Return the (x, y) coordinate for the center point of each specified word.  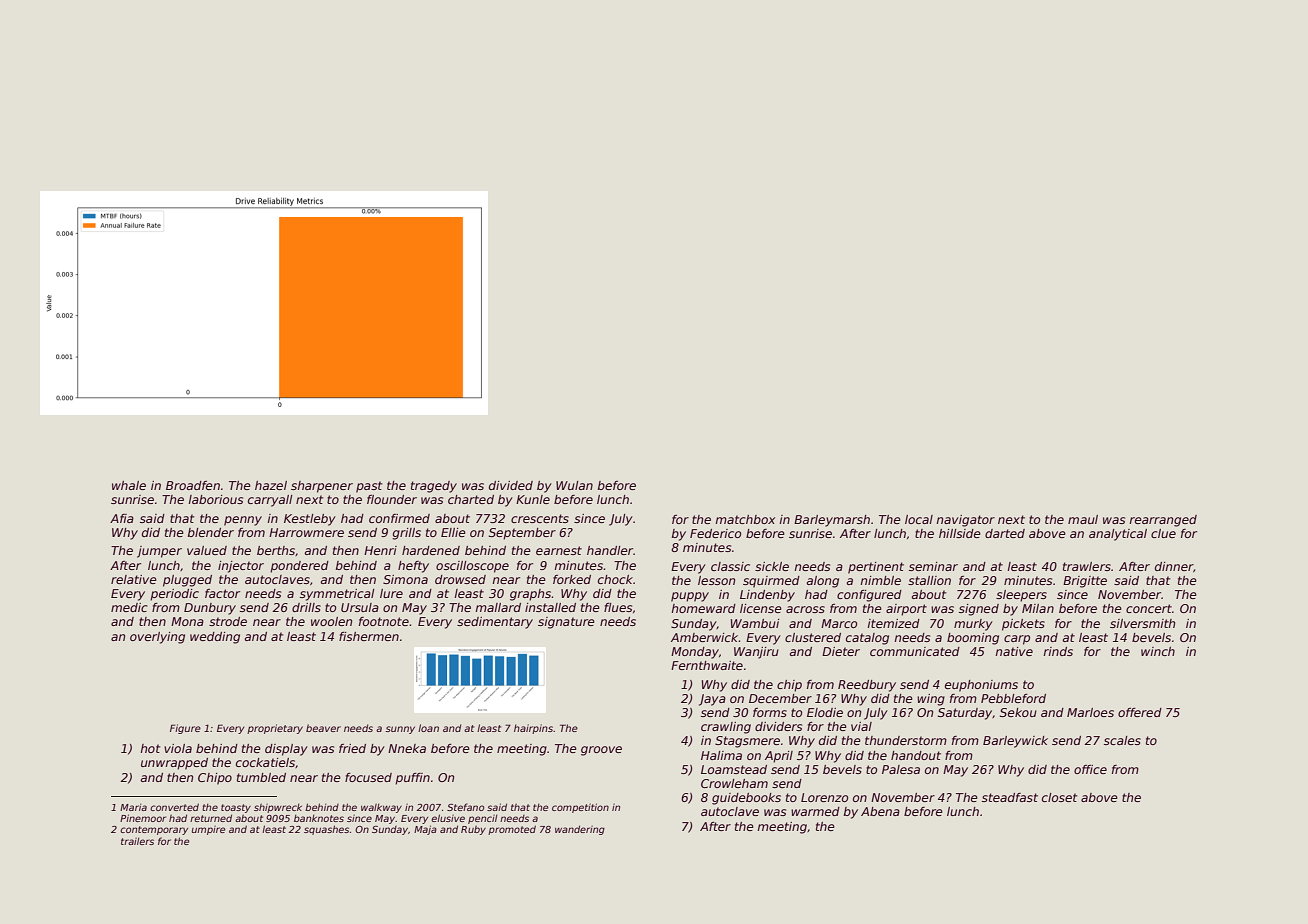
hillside (960, 533)
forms (770, 712)
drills (306, 607)
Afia (122, 518)
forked (572, 579)
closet (1060, 797)
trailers (137, 841)
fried (352, 748)
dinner (1174, 566)
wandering (580, 830)
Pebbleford (1013, 698)
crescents (540, 518)
